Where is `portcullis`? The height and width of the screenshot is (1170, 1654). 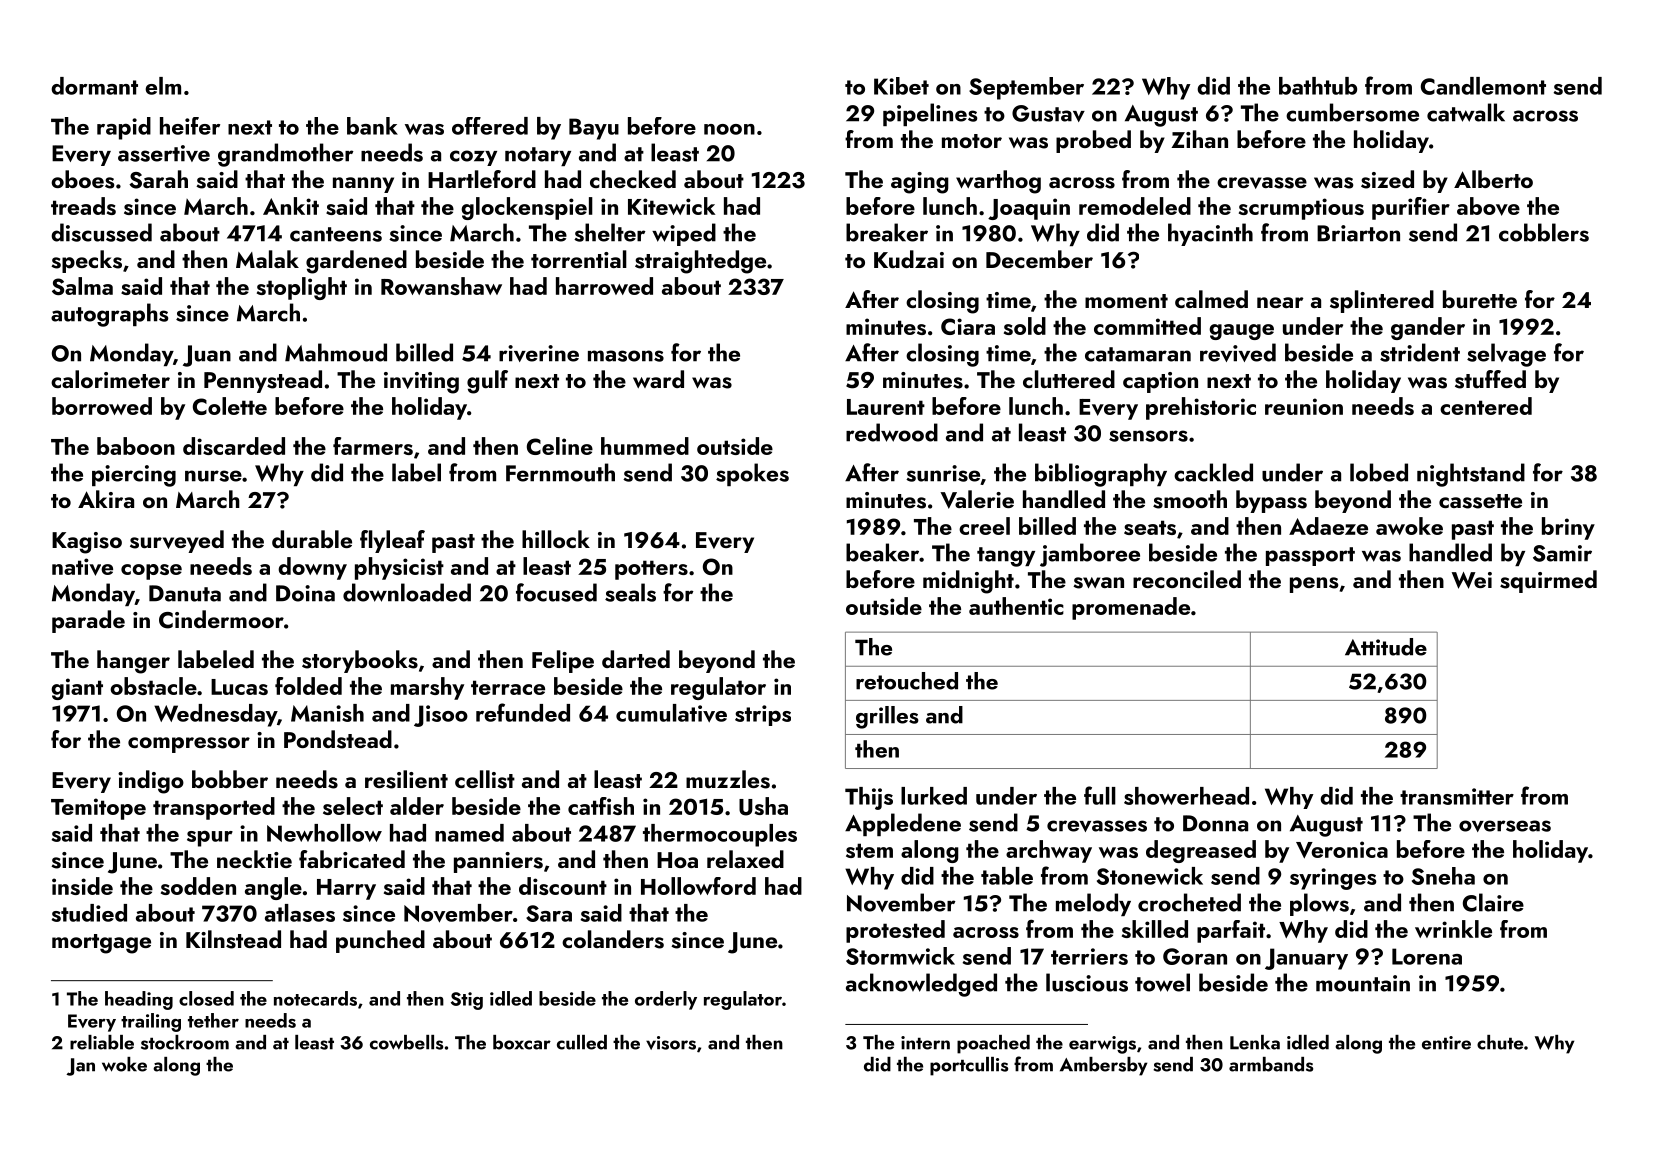
portcullis is located at coordinates (969, 1066).
